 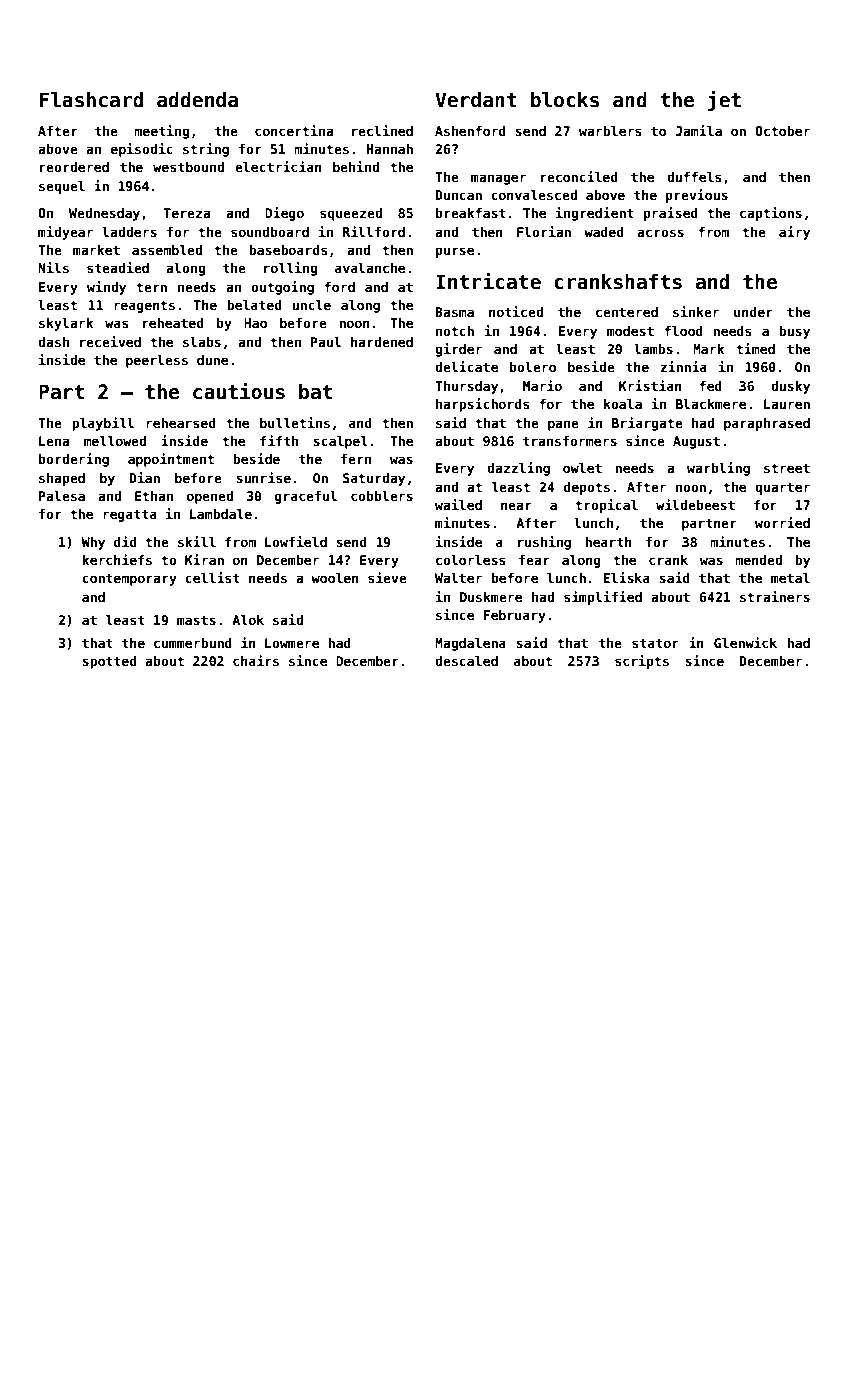 What do you see at coordinates (724, 101) in the page?
I see `jet` at bounding box center [724, 101].
